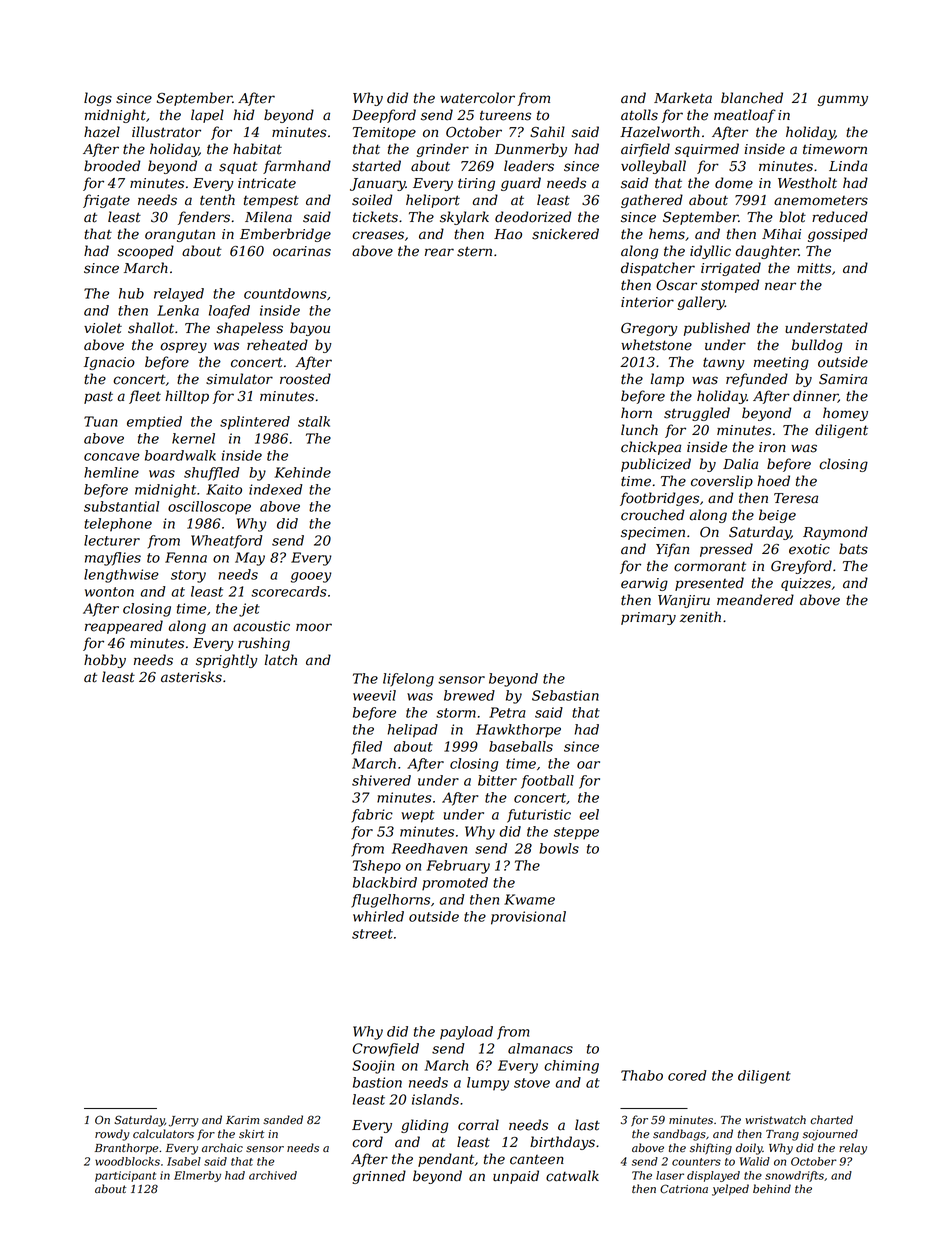  I want to click on steppe, so click(576, 833).
